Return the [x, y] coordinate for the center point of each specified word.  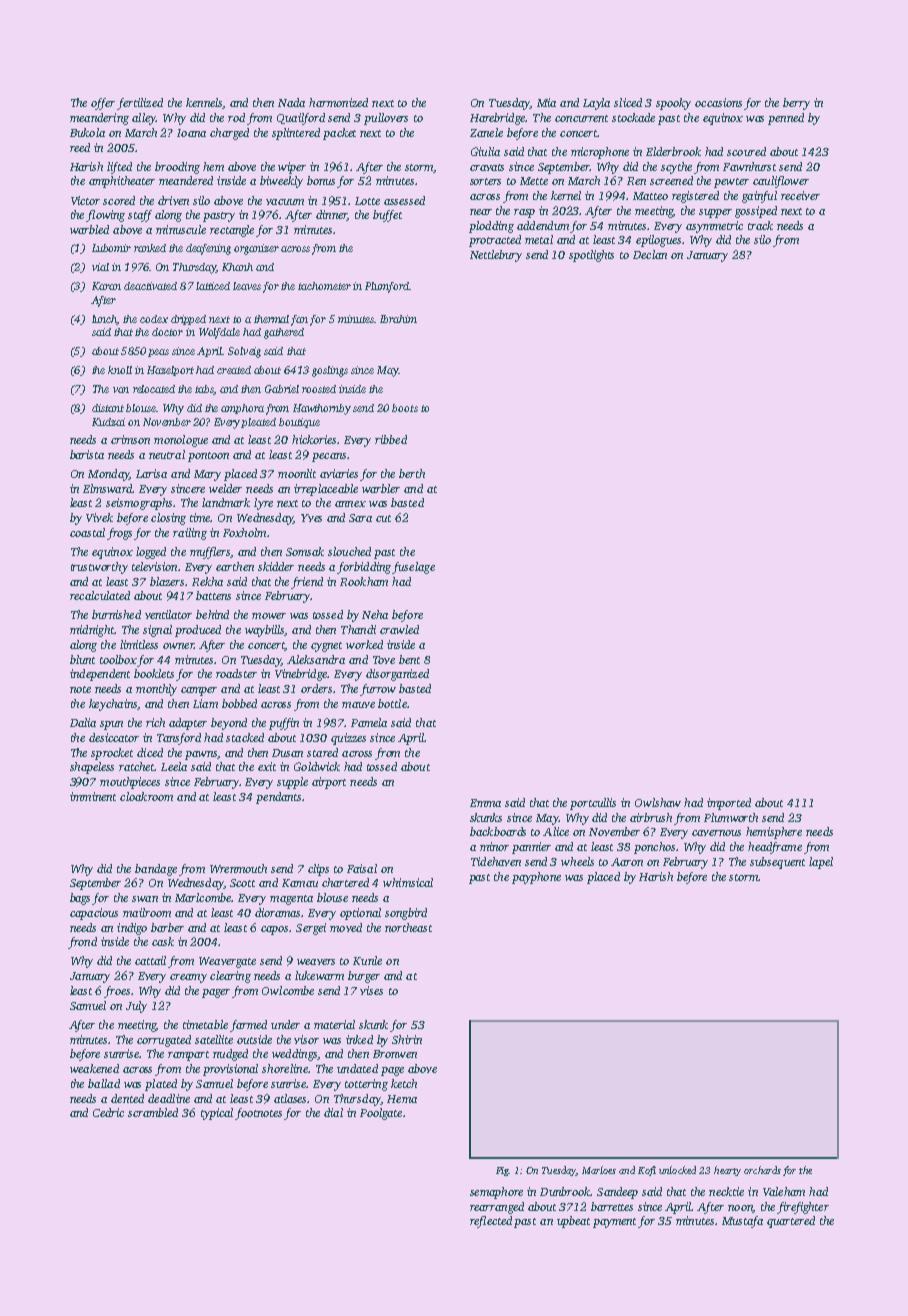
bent [409, 659]
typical [217, 1114]
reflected [491, 1222]
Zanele [486, 132]
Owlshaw [658, 802]
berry [796, 104]
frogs [119, 534]
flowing [105, 216]
